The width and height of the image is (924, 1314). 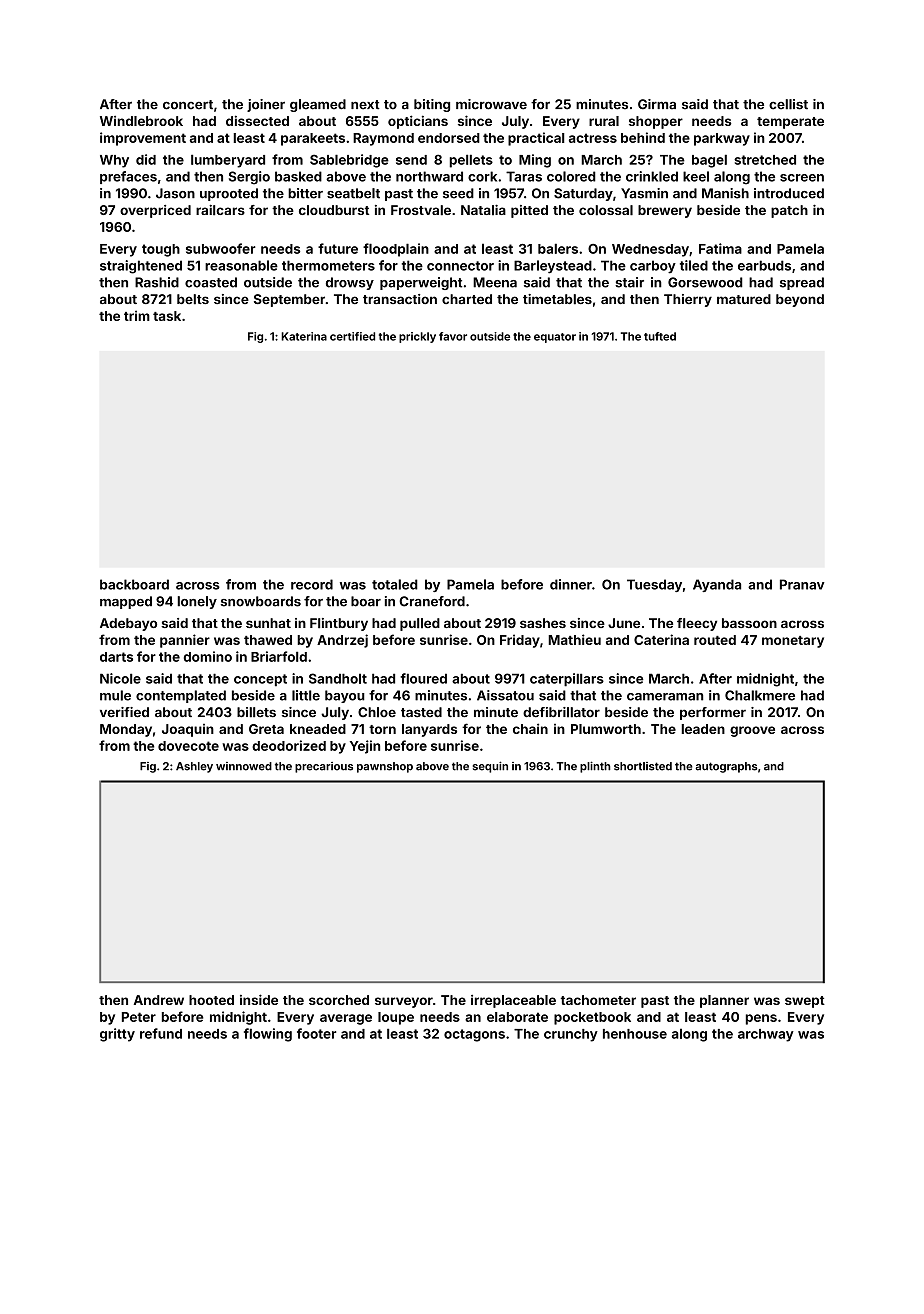 What do you see at coordinates (318, 105) in the image?
I see `gleamed` at bounding box center [318, 105].
